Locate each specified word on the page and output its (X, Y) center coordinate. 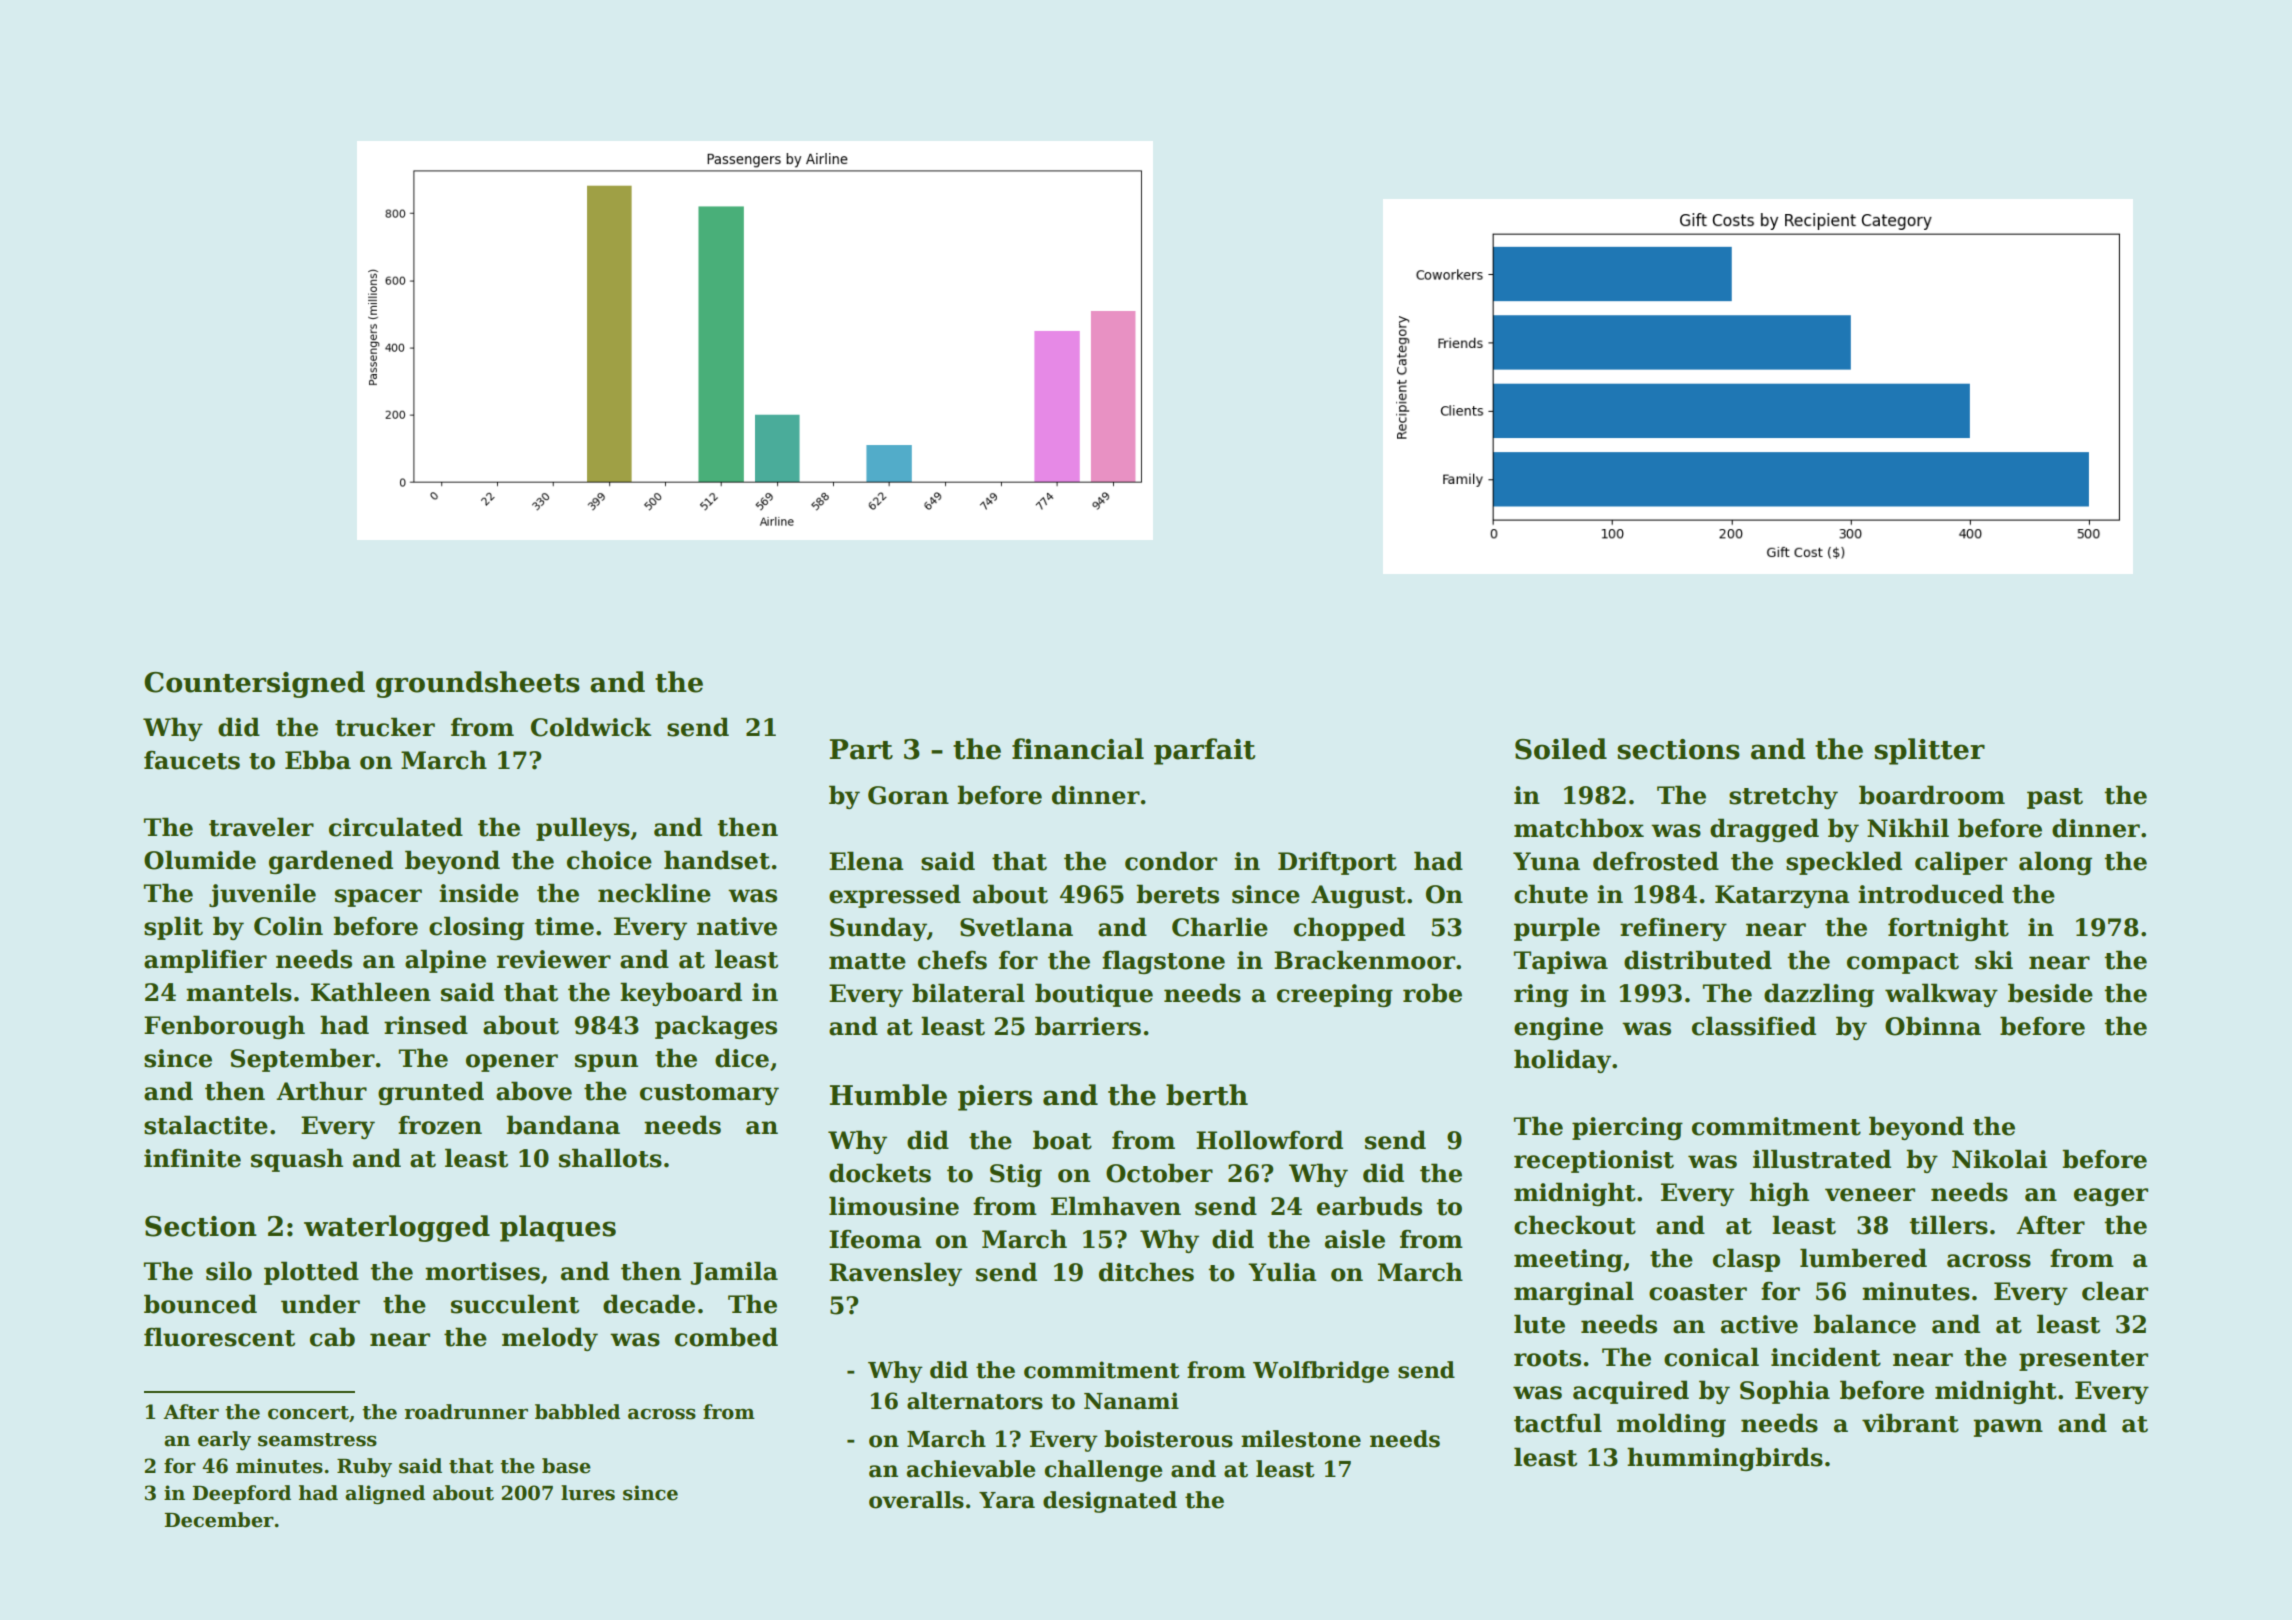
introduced (1931, 894)
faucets (192, 760)
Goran (908, 795)
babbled (577, 1412)
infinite (192, 1158)
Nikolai (1999, 1159)
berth (1207, 1095)
